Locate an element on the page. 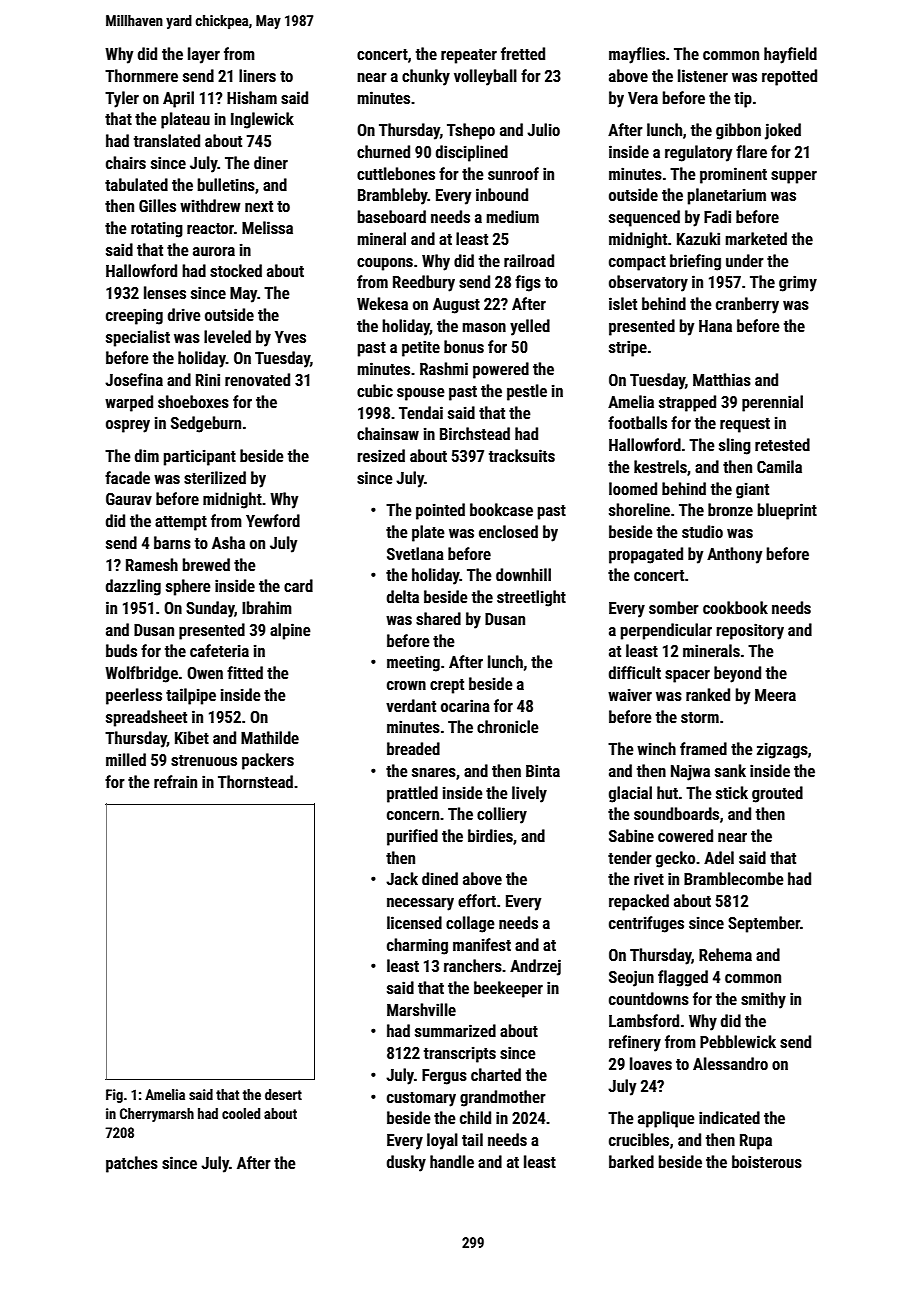 This page has width=924, height=1308. hayfield is located at coordinates (790, 55).
